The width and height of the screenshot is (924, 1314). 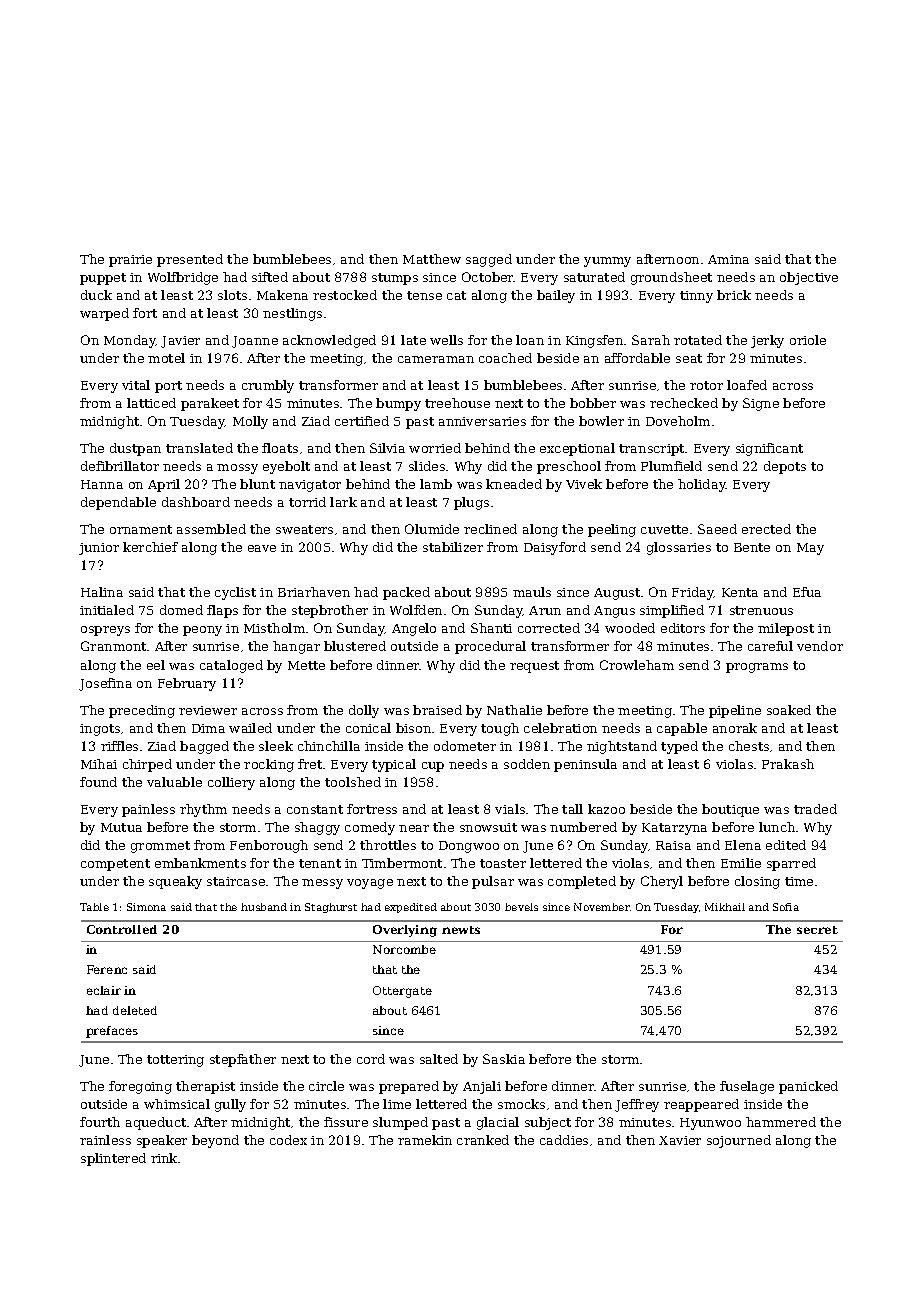 What do you see at coordinates (99, 549) in the screenshot?
I see `junior` at bounding box center [99, 549].
